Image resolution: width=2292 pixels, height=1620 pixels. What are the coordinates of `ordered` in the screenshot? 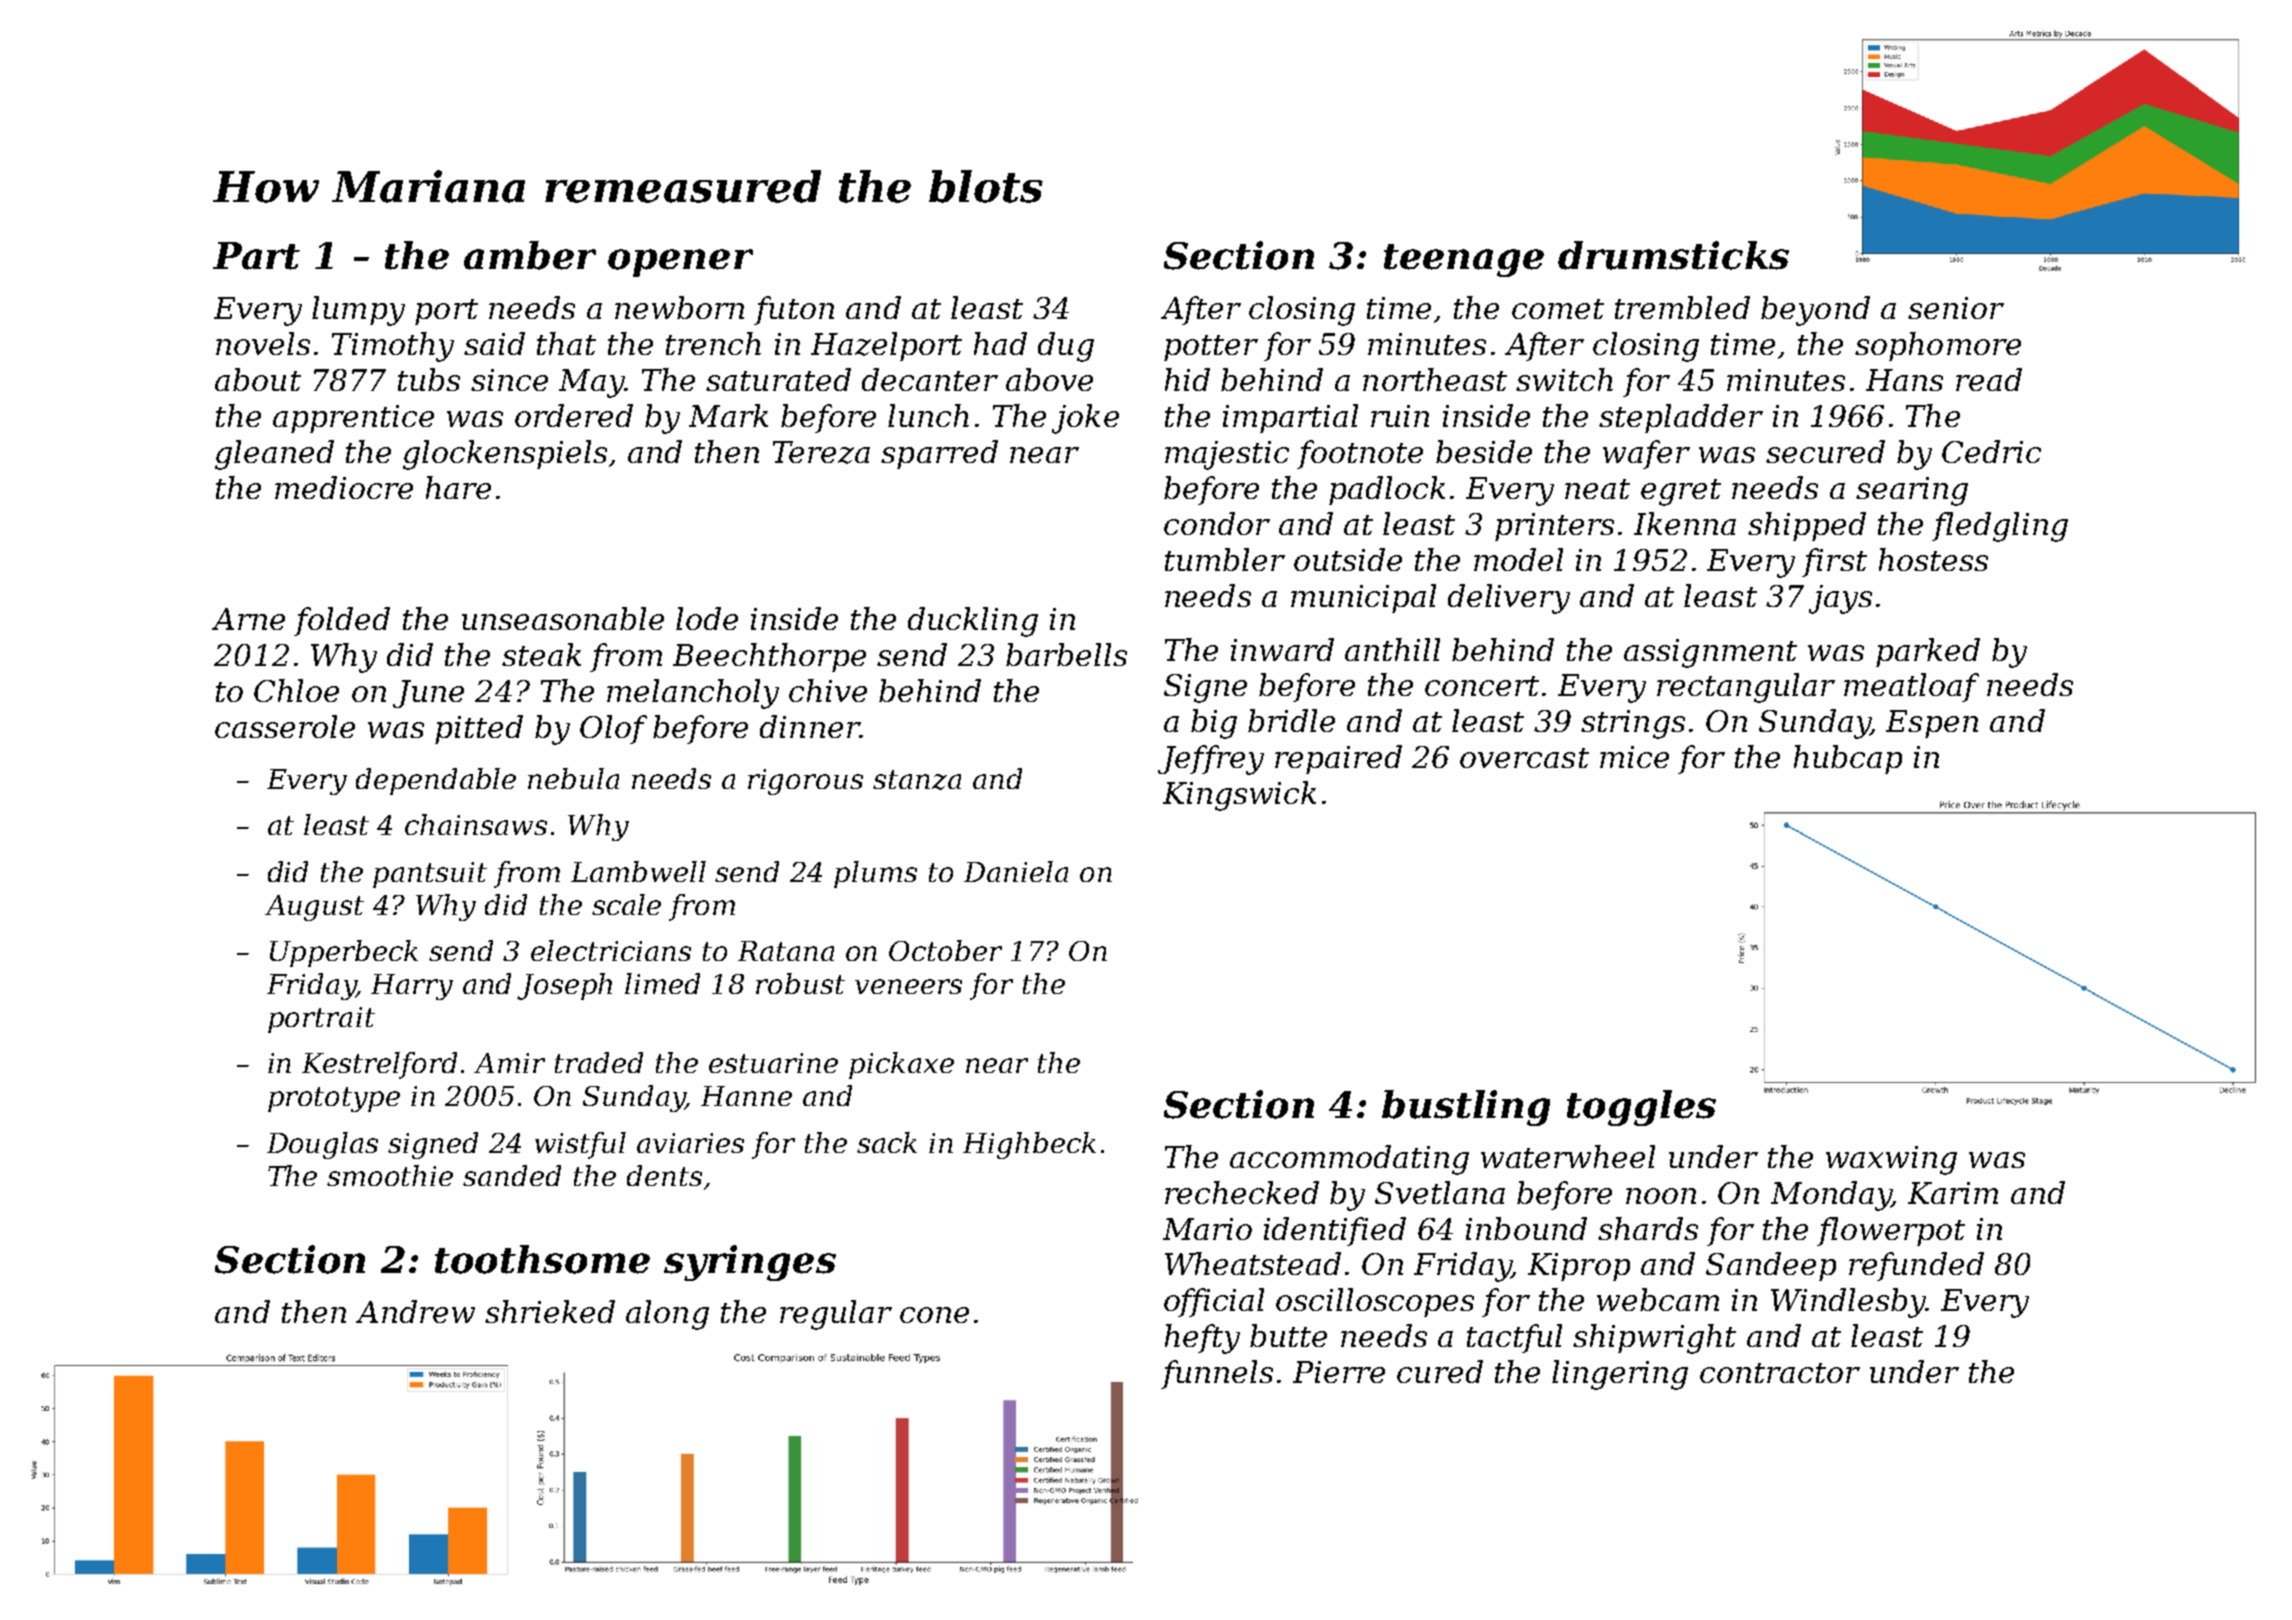 It's located at (574, 415).
